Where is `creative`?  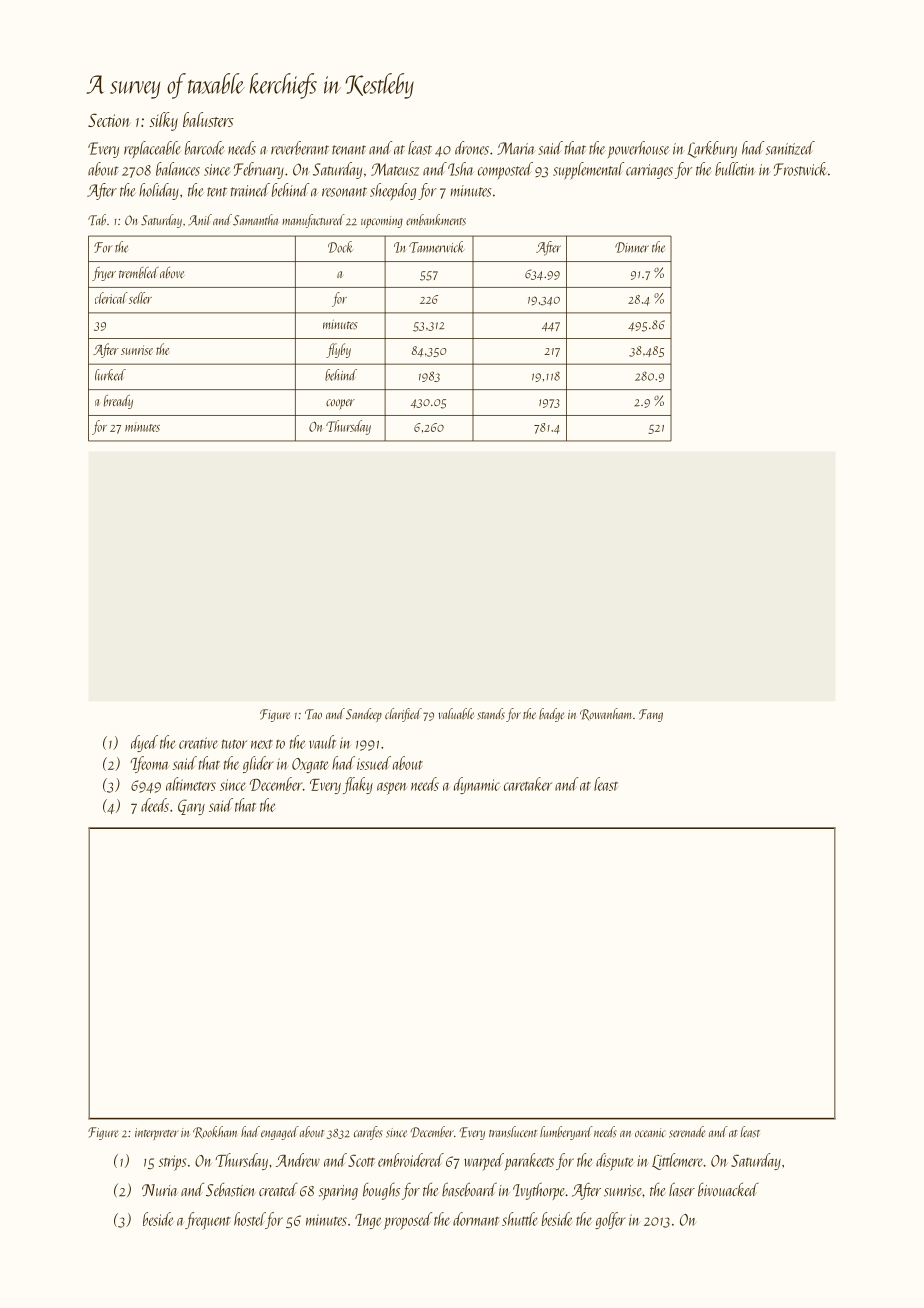
creative is located at coordinates (198, 743).
